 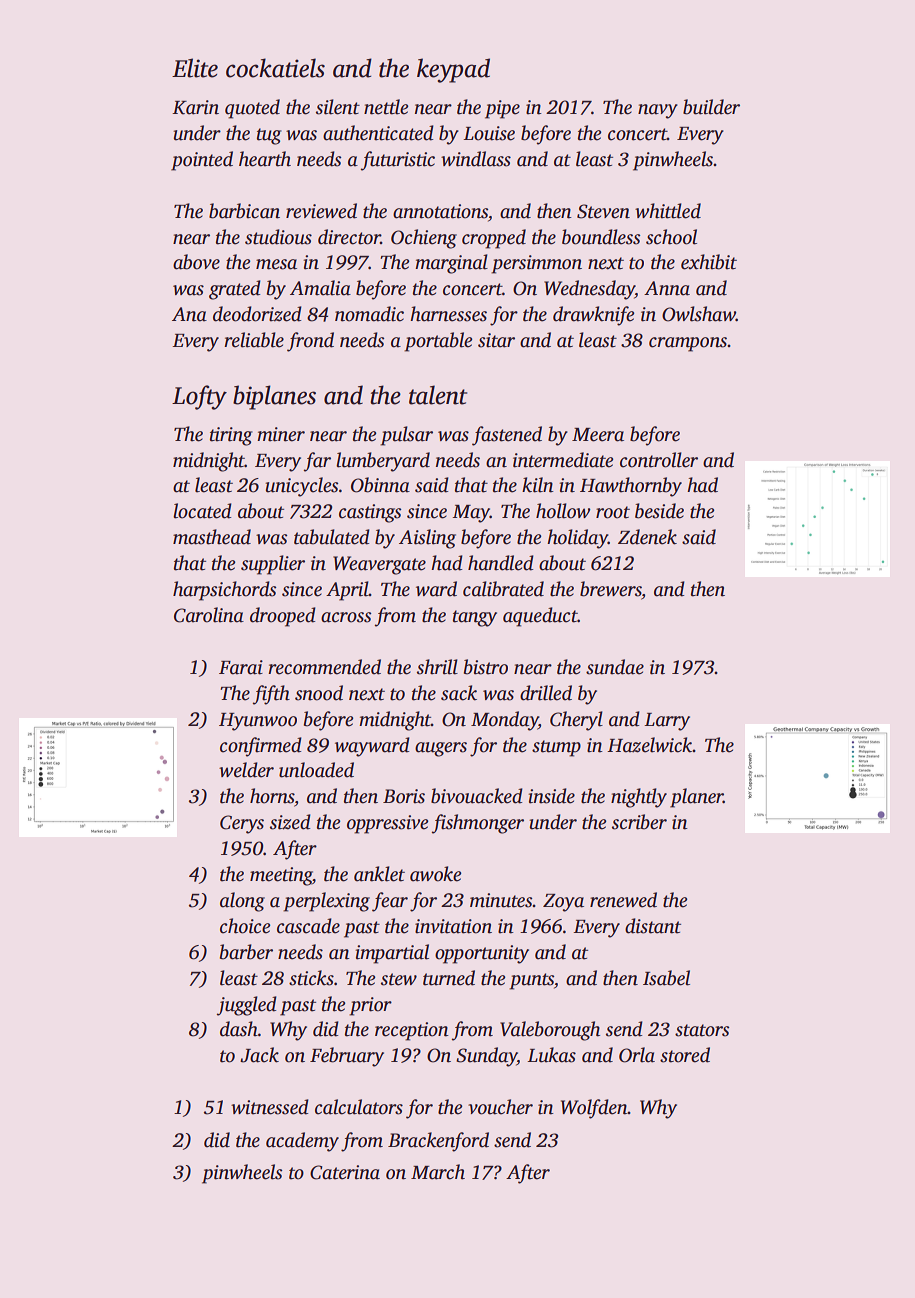 I want to click on fishmonger, so click(x=478, y=824).
